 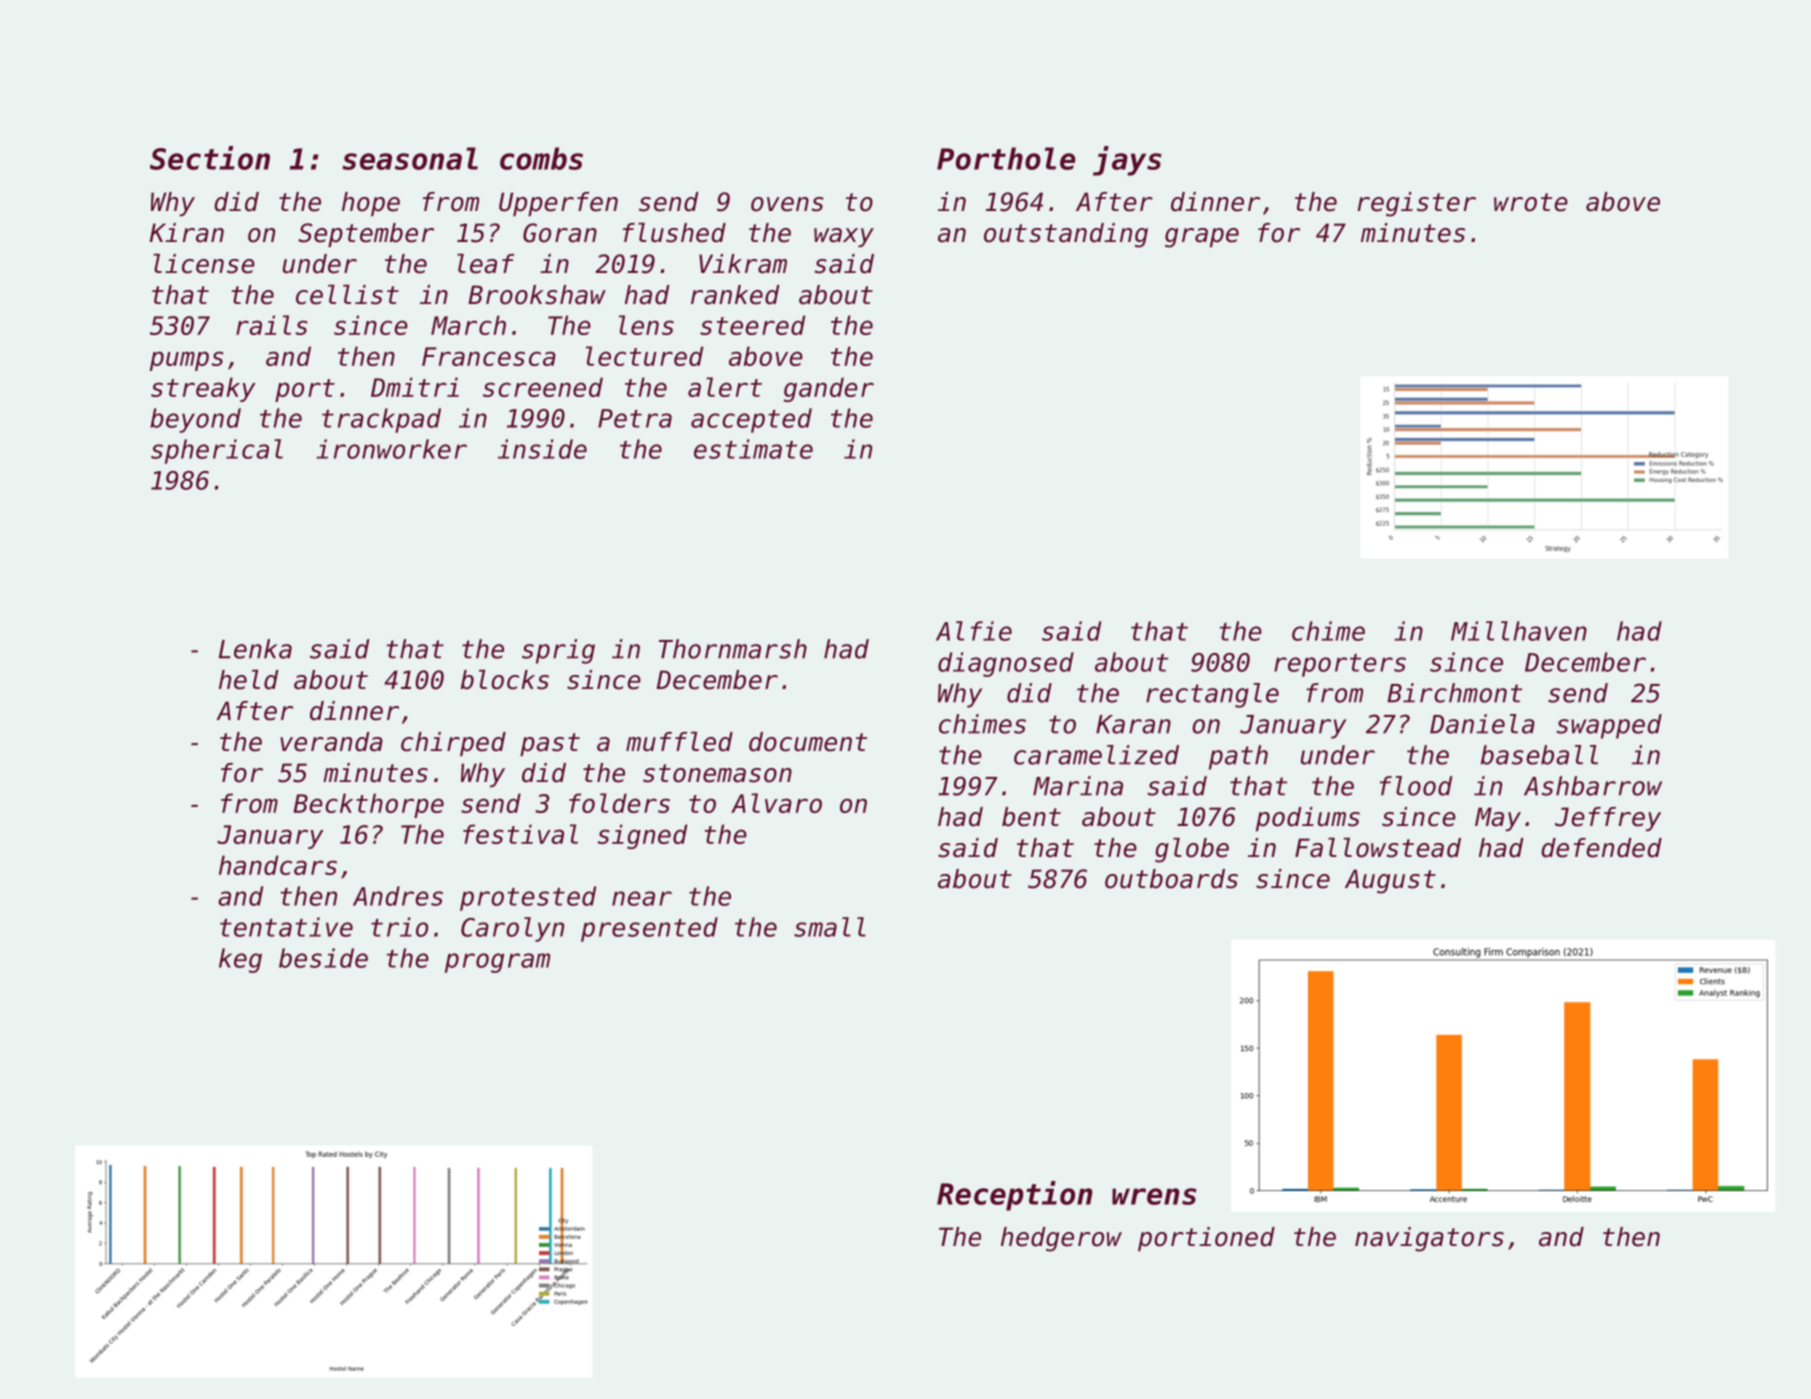 What do you see at coordinates (272, 325) in the screenshot?
I see `rails` at bounding box center [272, 325].
